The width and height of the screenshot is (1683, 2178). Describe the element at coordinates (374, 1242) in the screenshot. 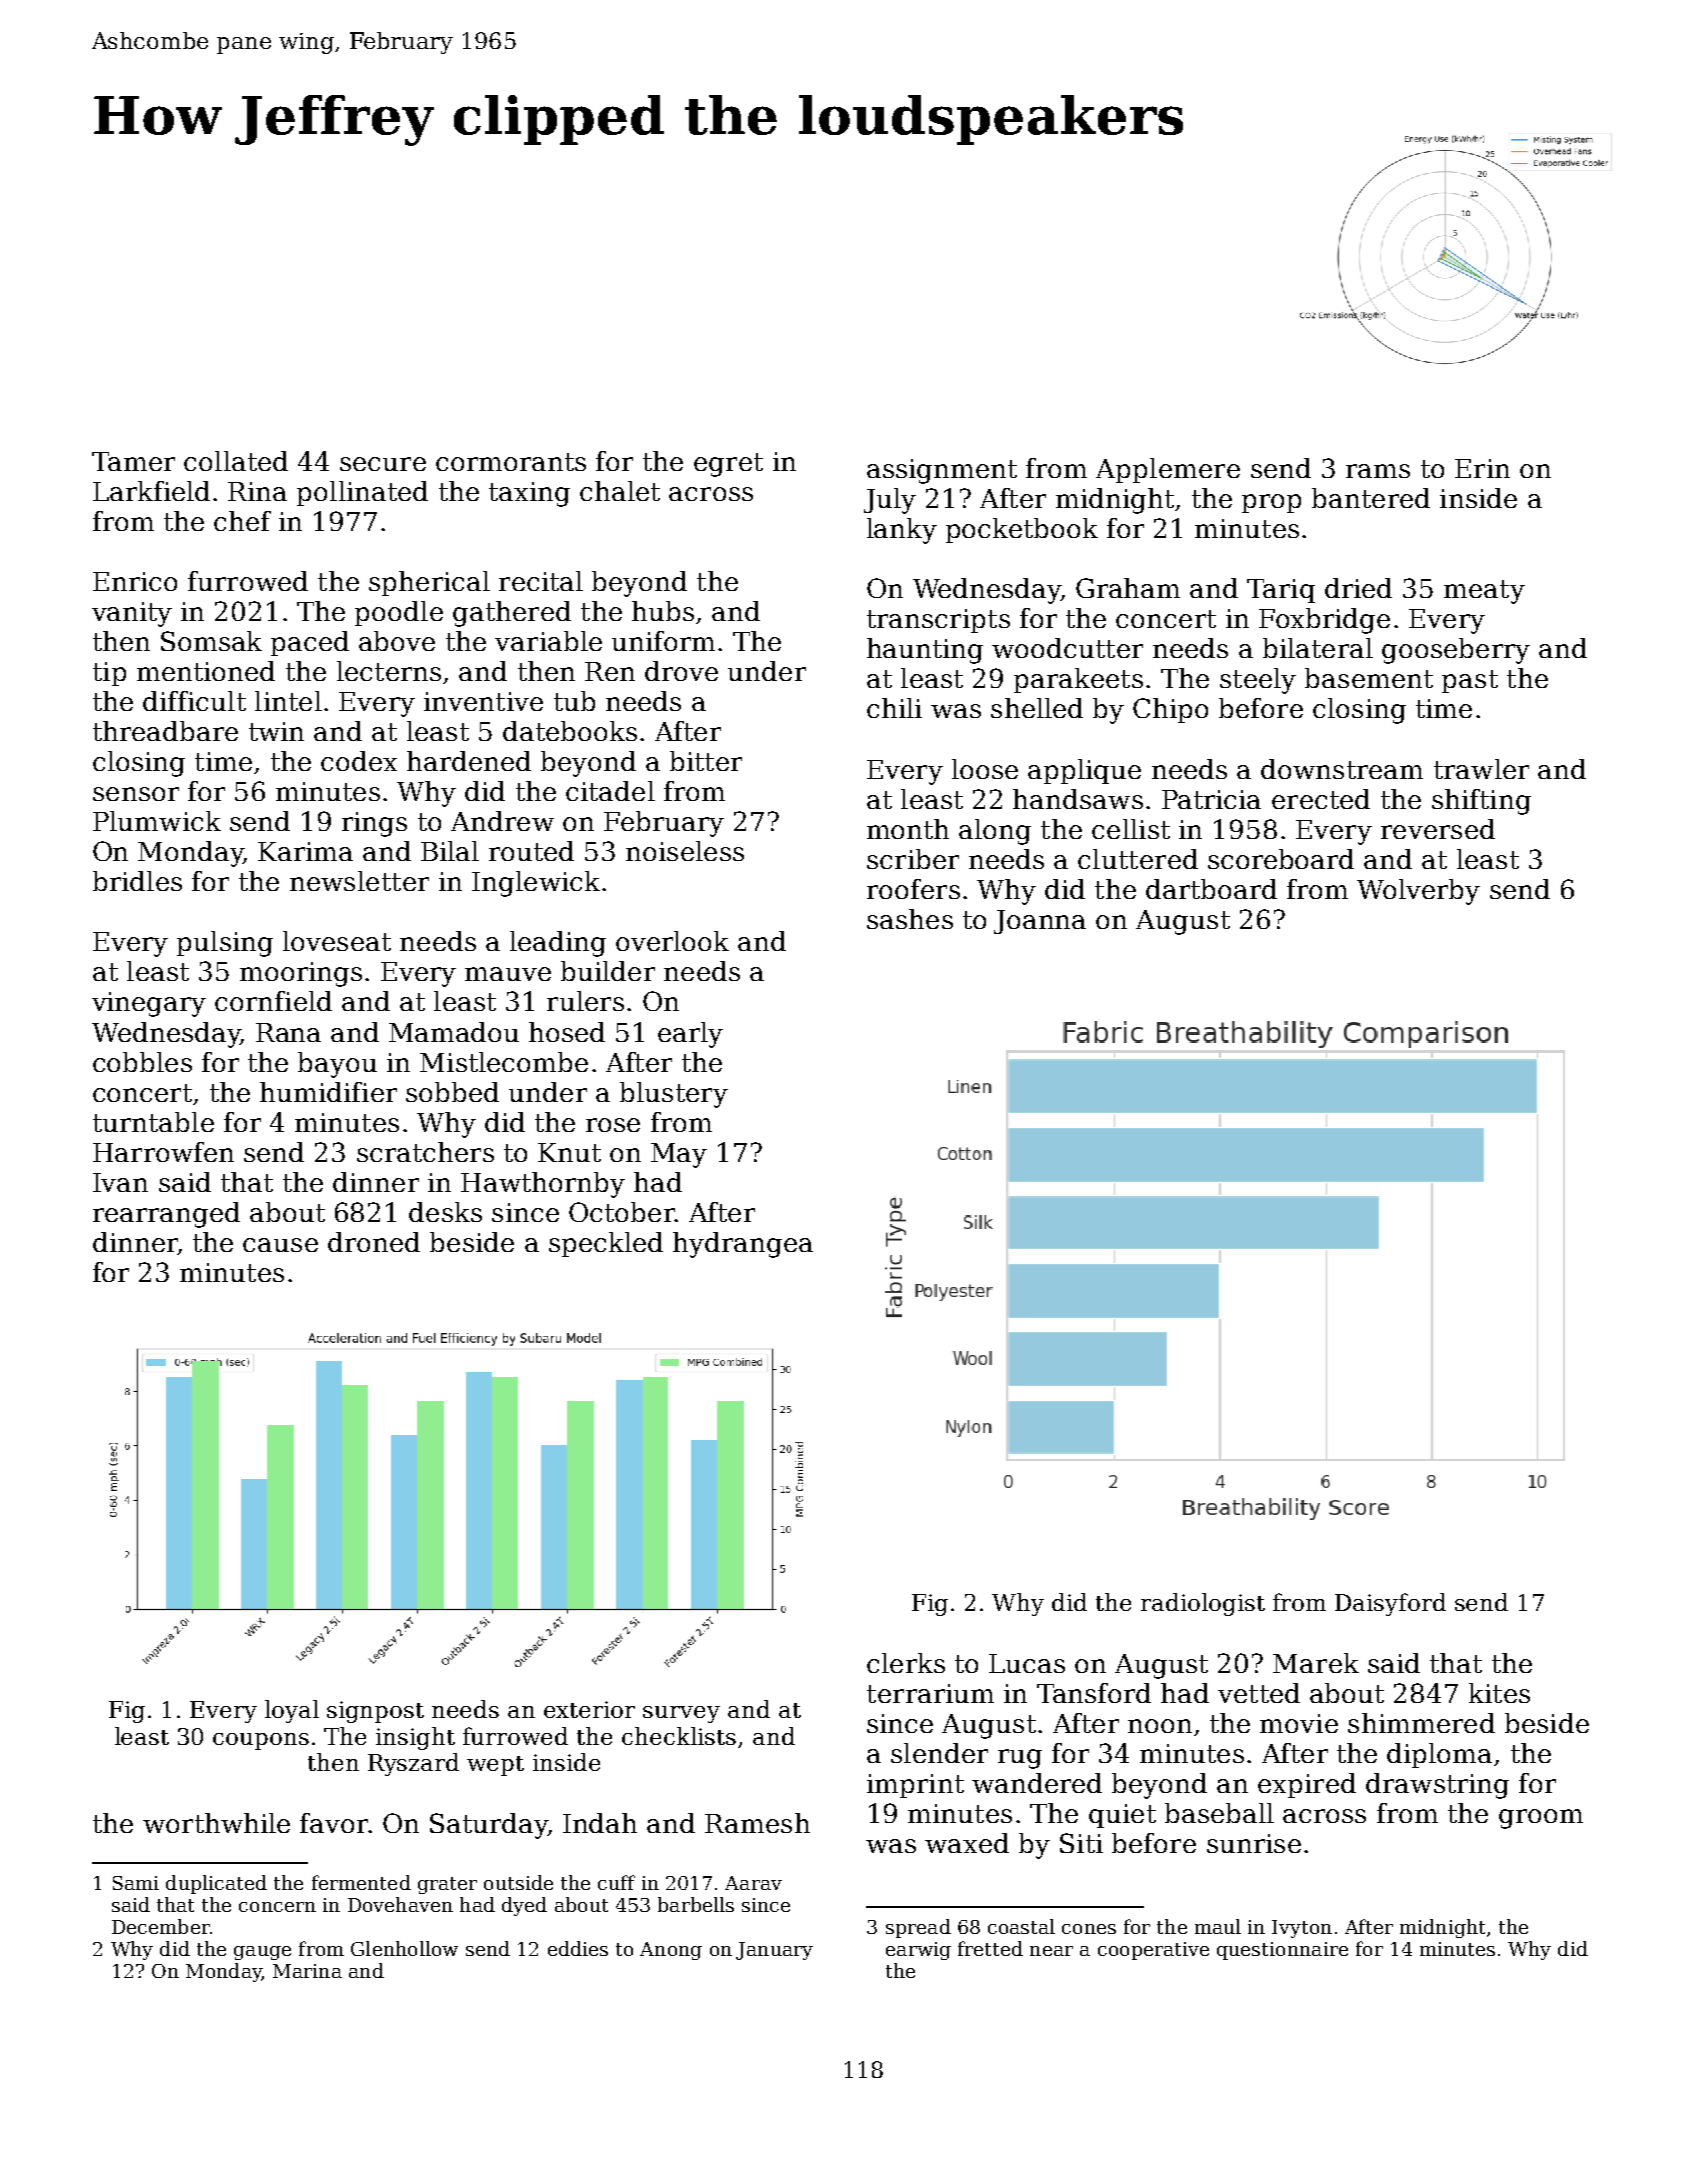

I see `droned` at that location.
